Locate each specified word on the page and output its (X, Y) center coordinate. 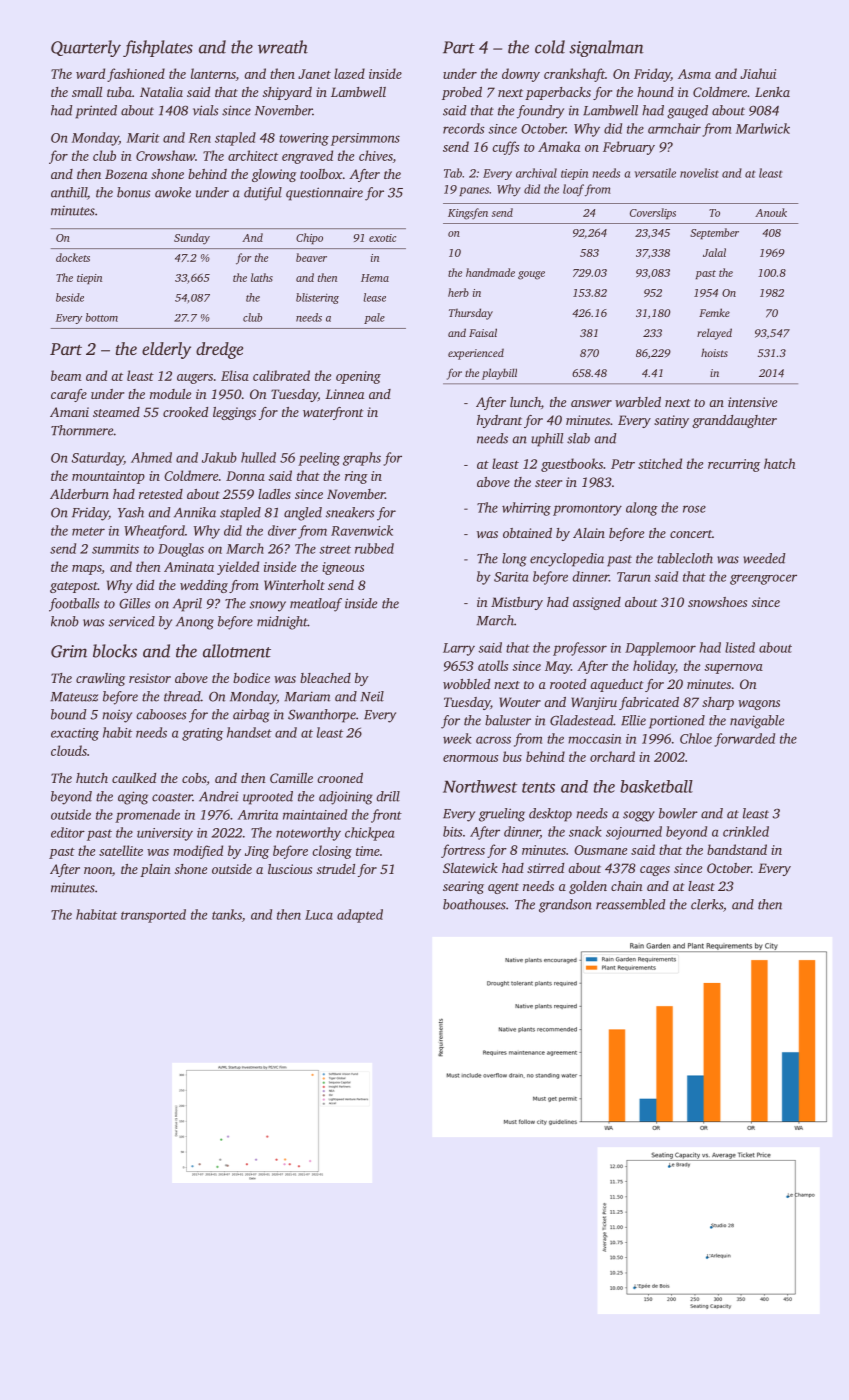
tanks (227, 914)
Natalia (161, 92)
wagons (759, 705)
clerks (707, 904)
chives (376, 155)
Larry (459, 649)
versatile (655, 173)
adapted (360, 916)
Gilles (134, 603)
